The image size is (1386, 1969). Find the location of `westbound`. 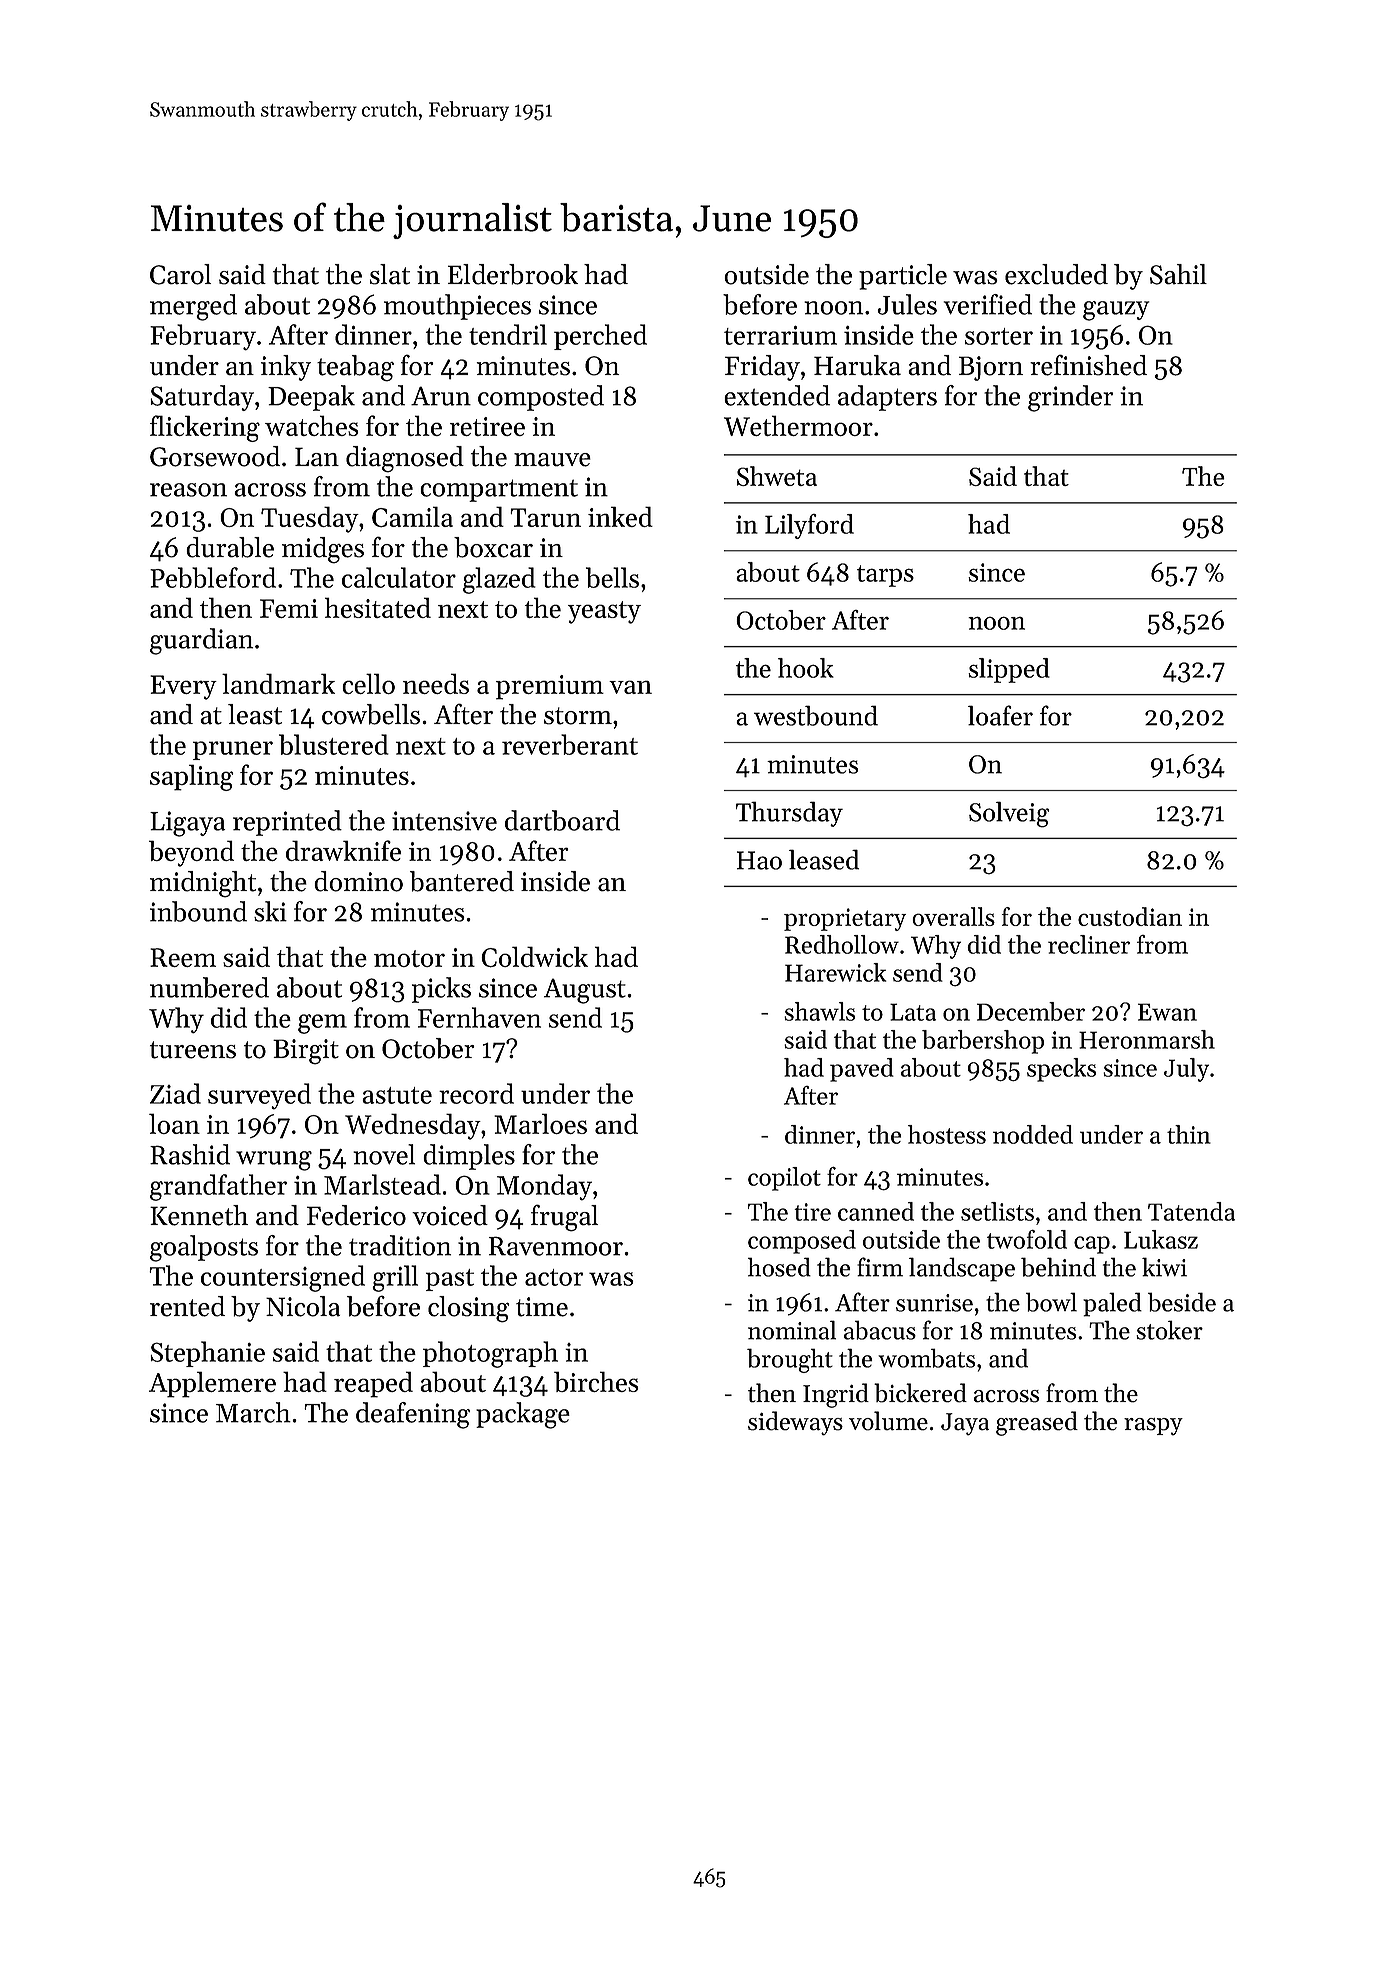

westbound is located at coordinates (816, 715).
